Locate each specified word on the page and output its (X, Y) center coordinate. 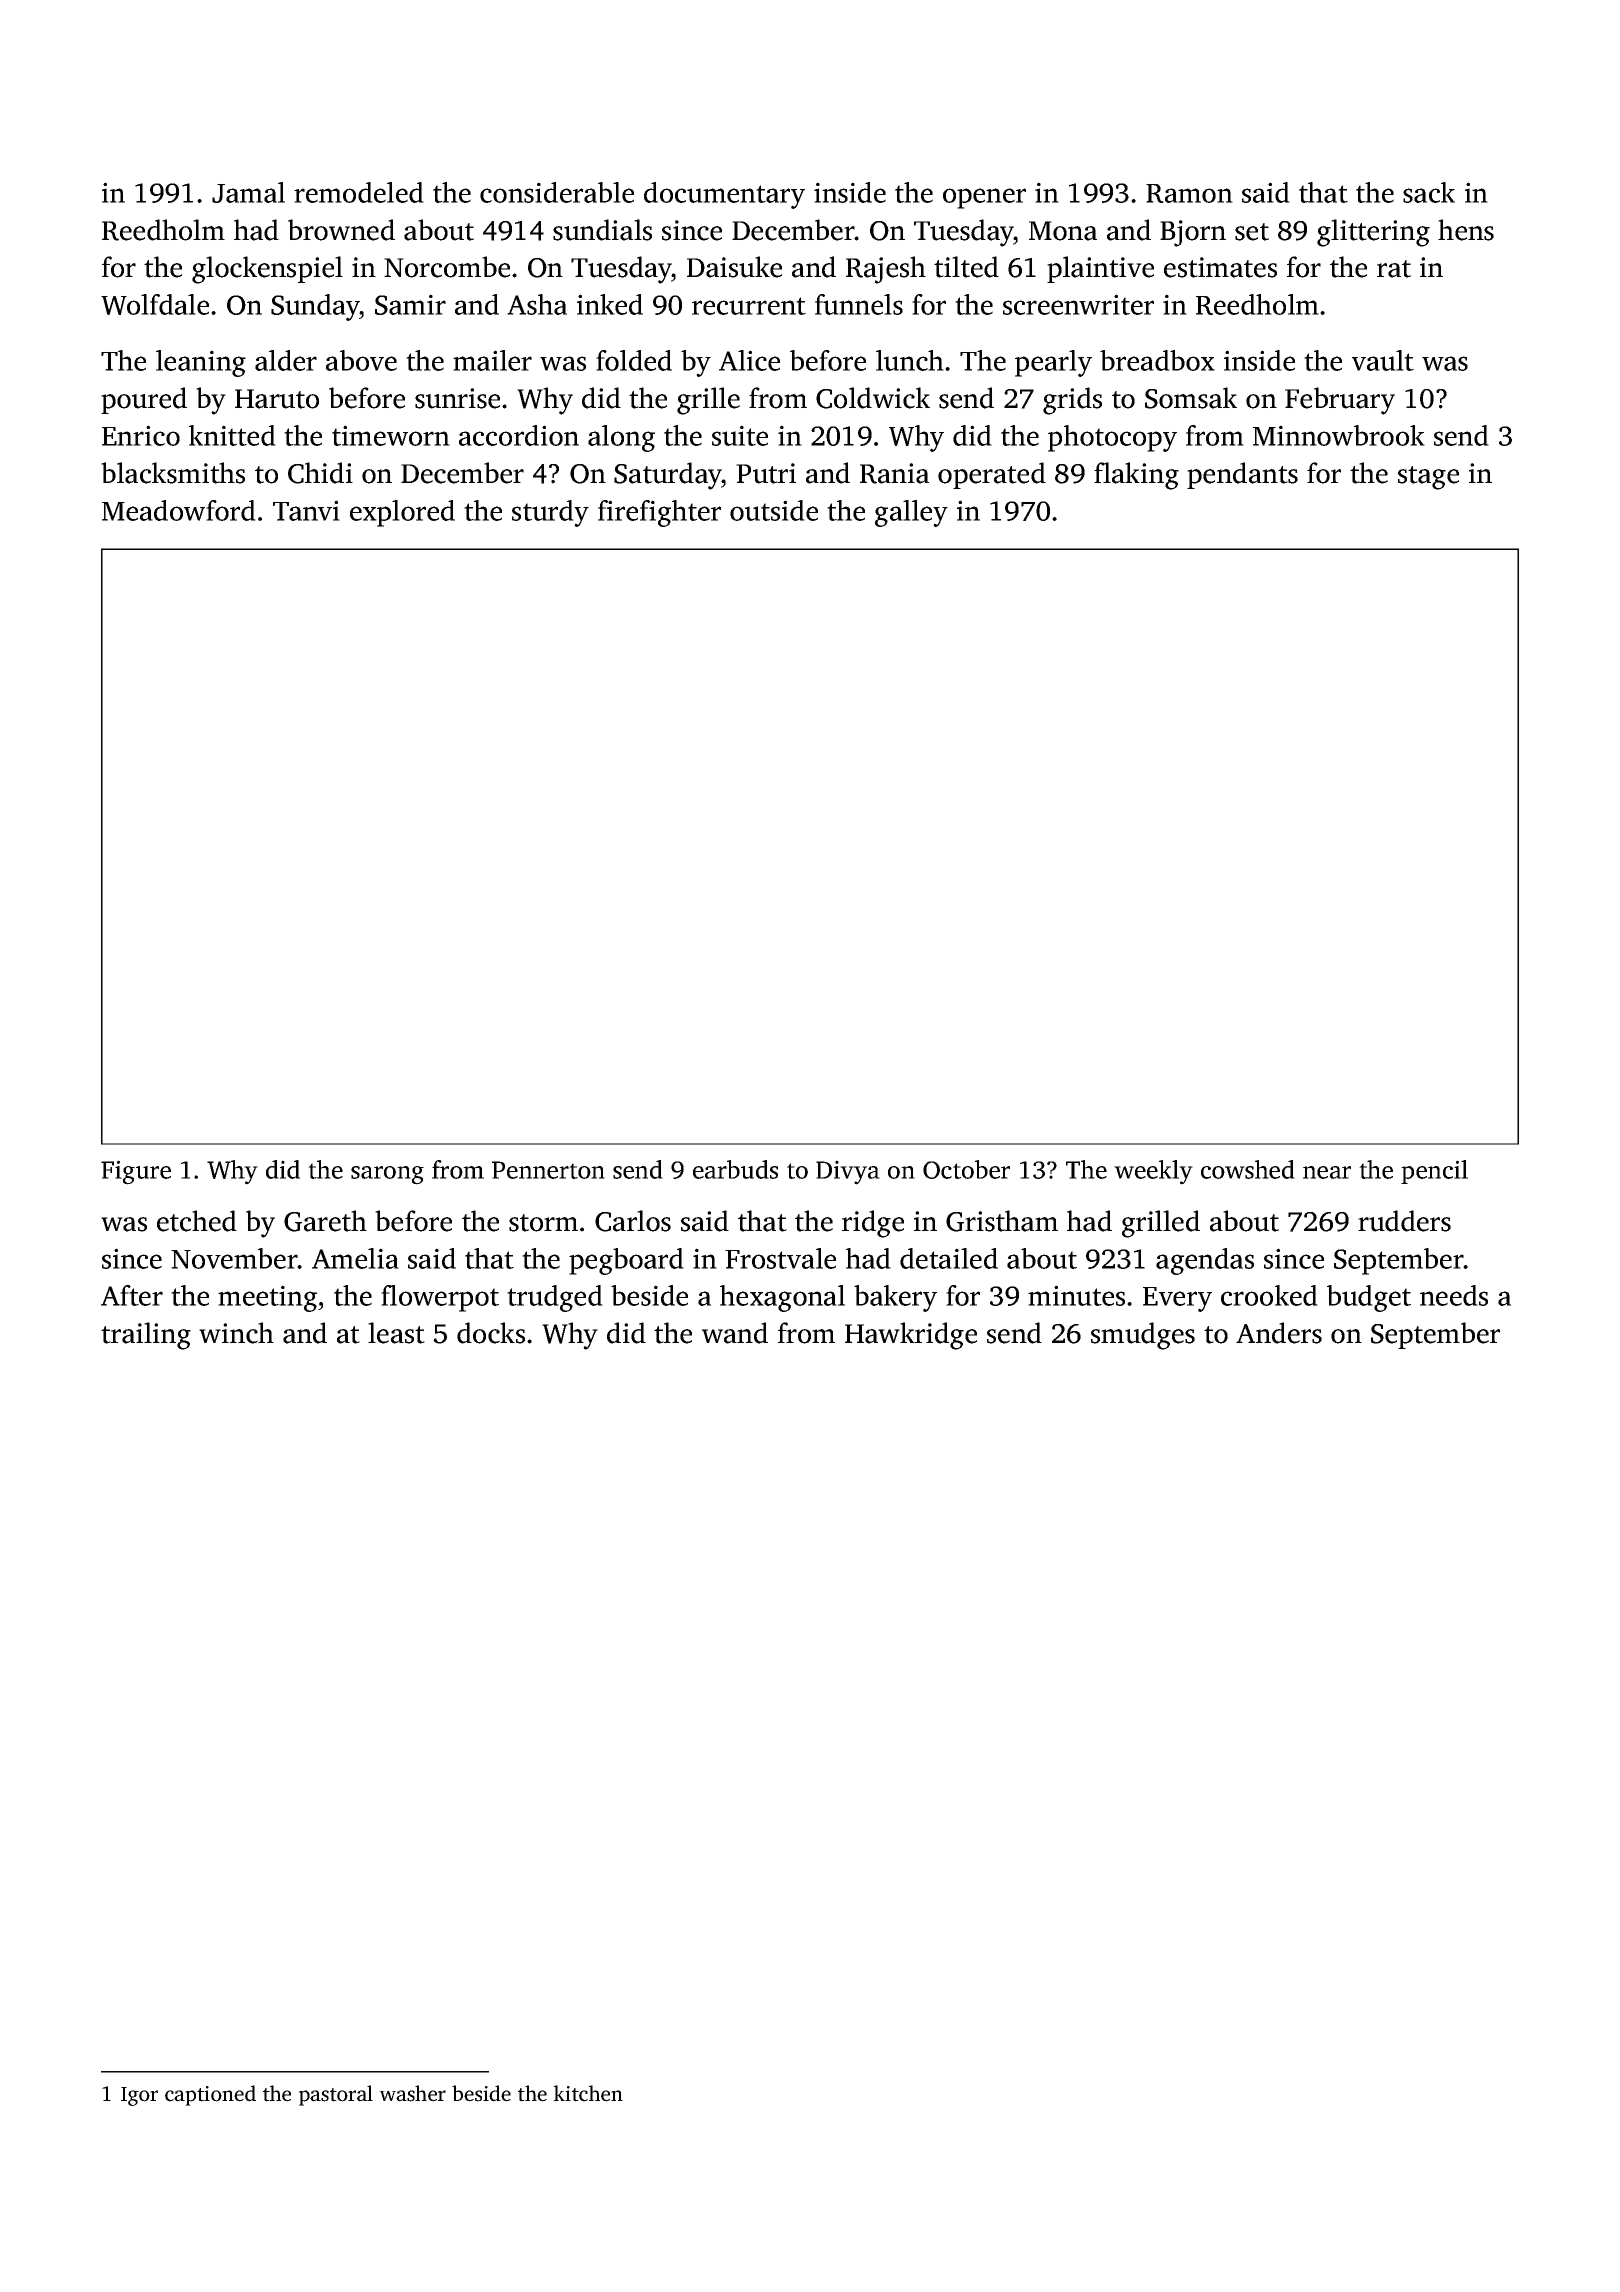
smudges (1143, 1336)
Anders (1279, 1333)
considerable (557, 192)
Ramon (1189, 193)
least (396, 1333)
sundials (602, 230)
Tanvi (306, 510)
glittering (1373, 233)
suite (740, 435)
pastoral (336, 2095)
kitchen (588, 2093)
